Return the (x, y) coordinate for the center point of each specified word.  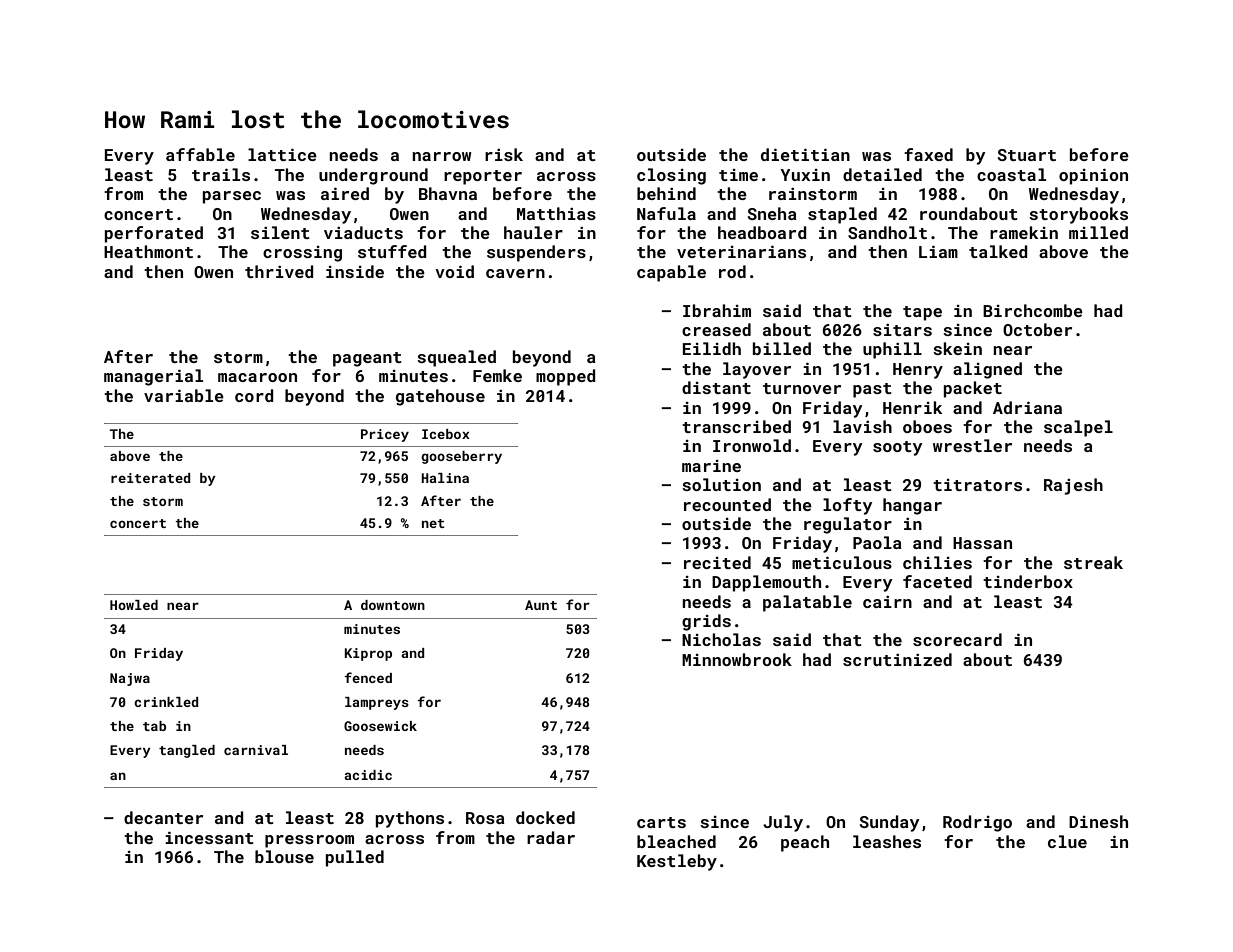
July (783, 823)
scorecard (957, 639)
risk (504, 154)
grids (706, 622)
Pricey (385, 435)
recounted (727, 504)
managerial (153, 377)
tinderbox (1028, 581)
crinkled (166, 702)
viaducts (363, 232)
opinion (1093, 176)
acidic (368, 775)
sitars (902, 330)
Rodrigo (977, 823)
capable (671, 273)
